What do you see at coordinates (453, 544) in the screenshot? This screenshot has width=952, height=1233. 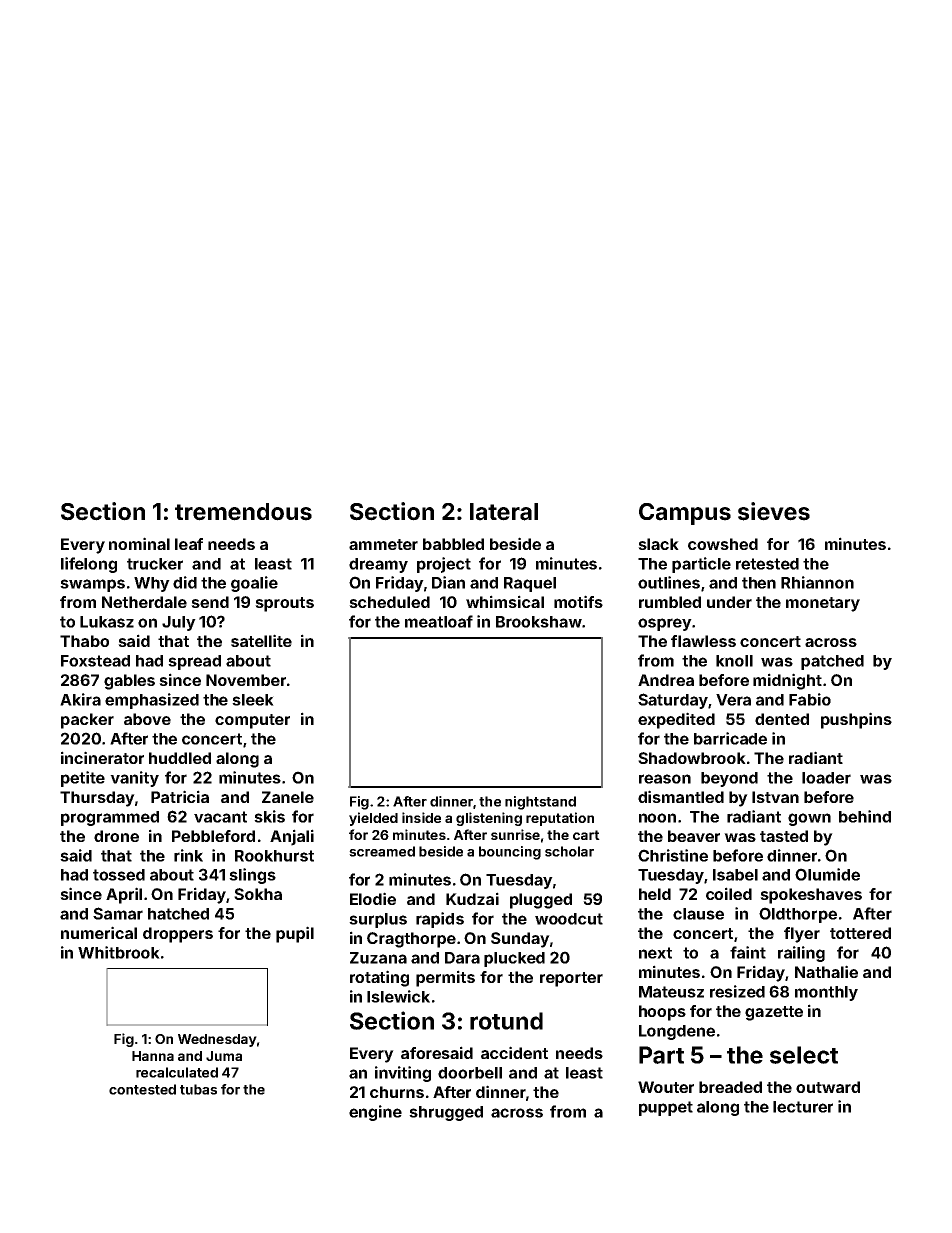 I see `babbled` at bounding box center [453, 544].
